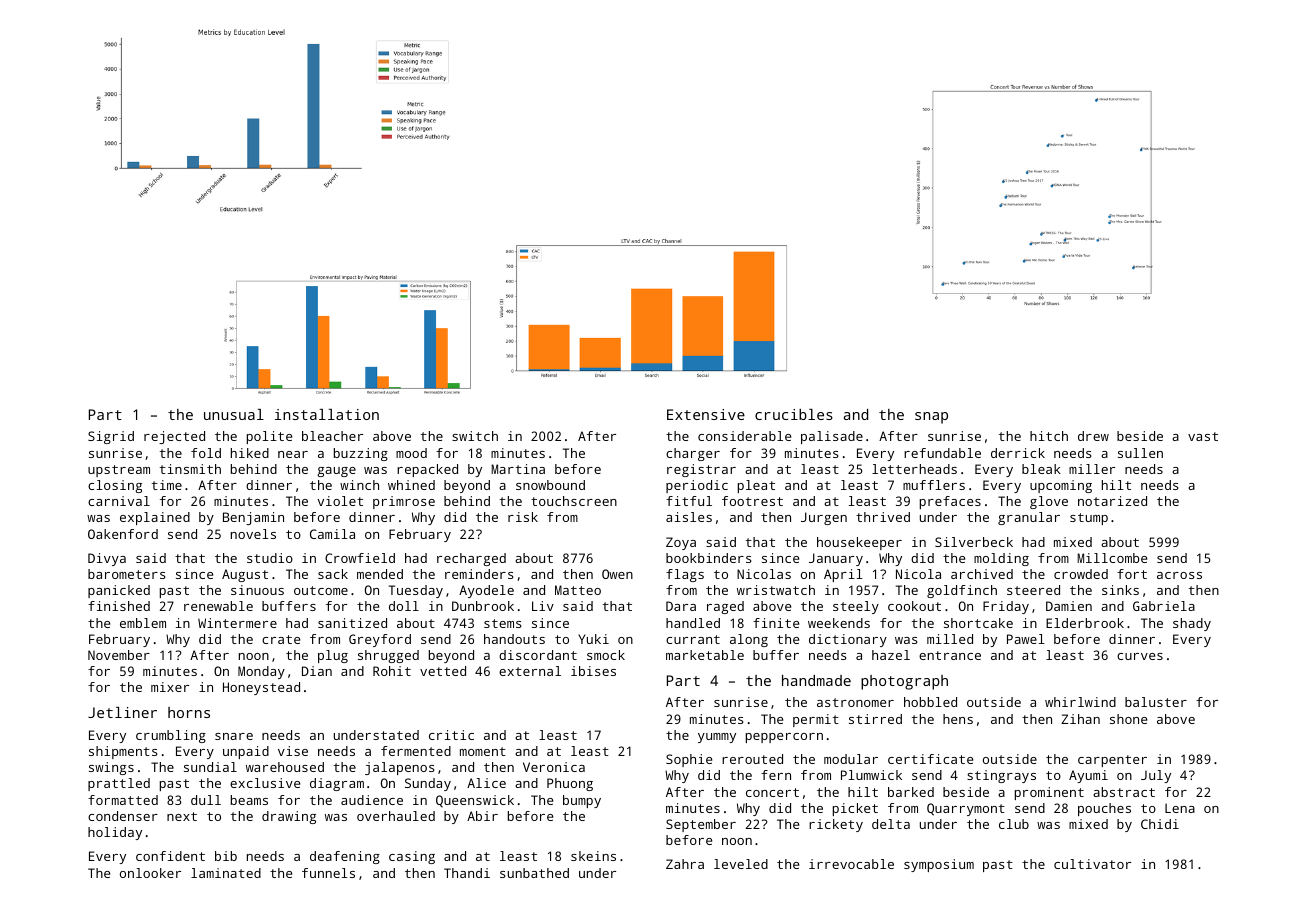 This document has height=924, width=1308. What do you see at coordinates (685, 864) in the document?
I see `Zahra` at bounding box center [685, 864].
